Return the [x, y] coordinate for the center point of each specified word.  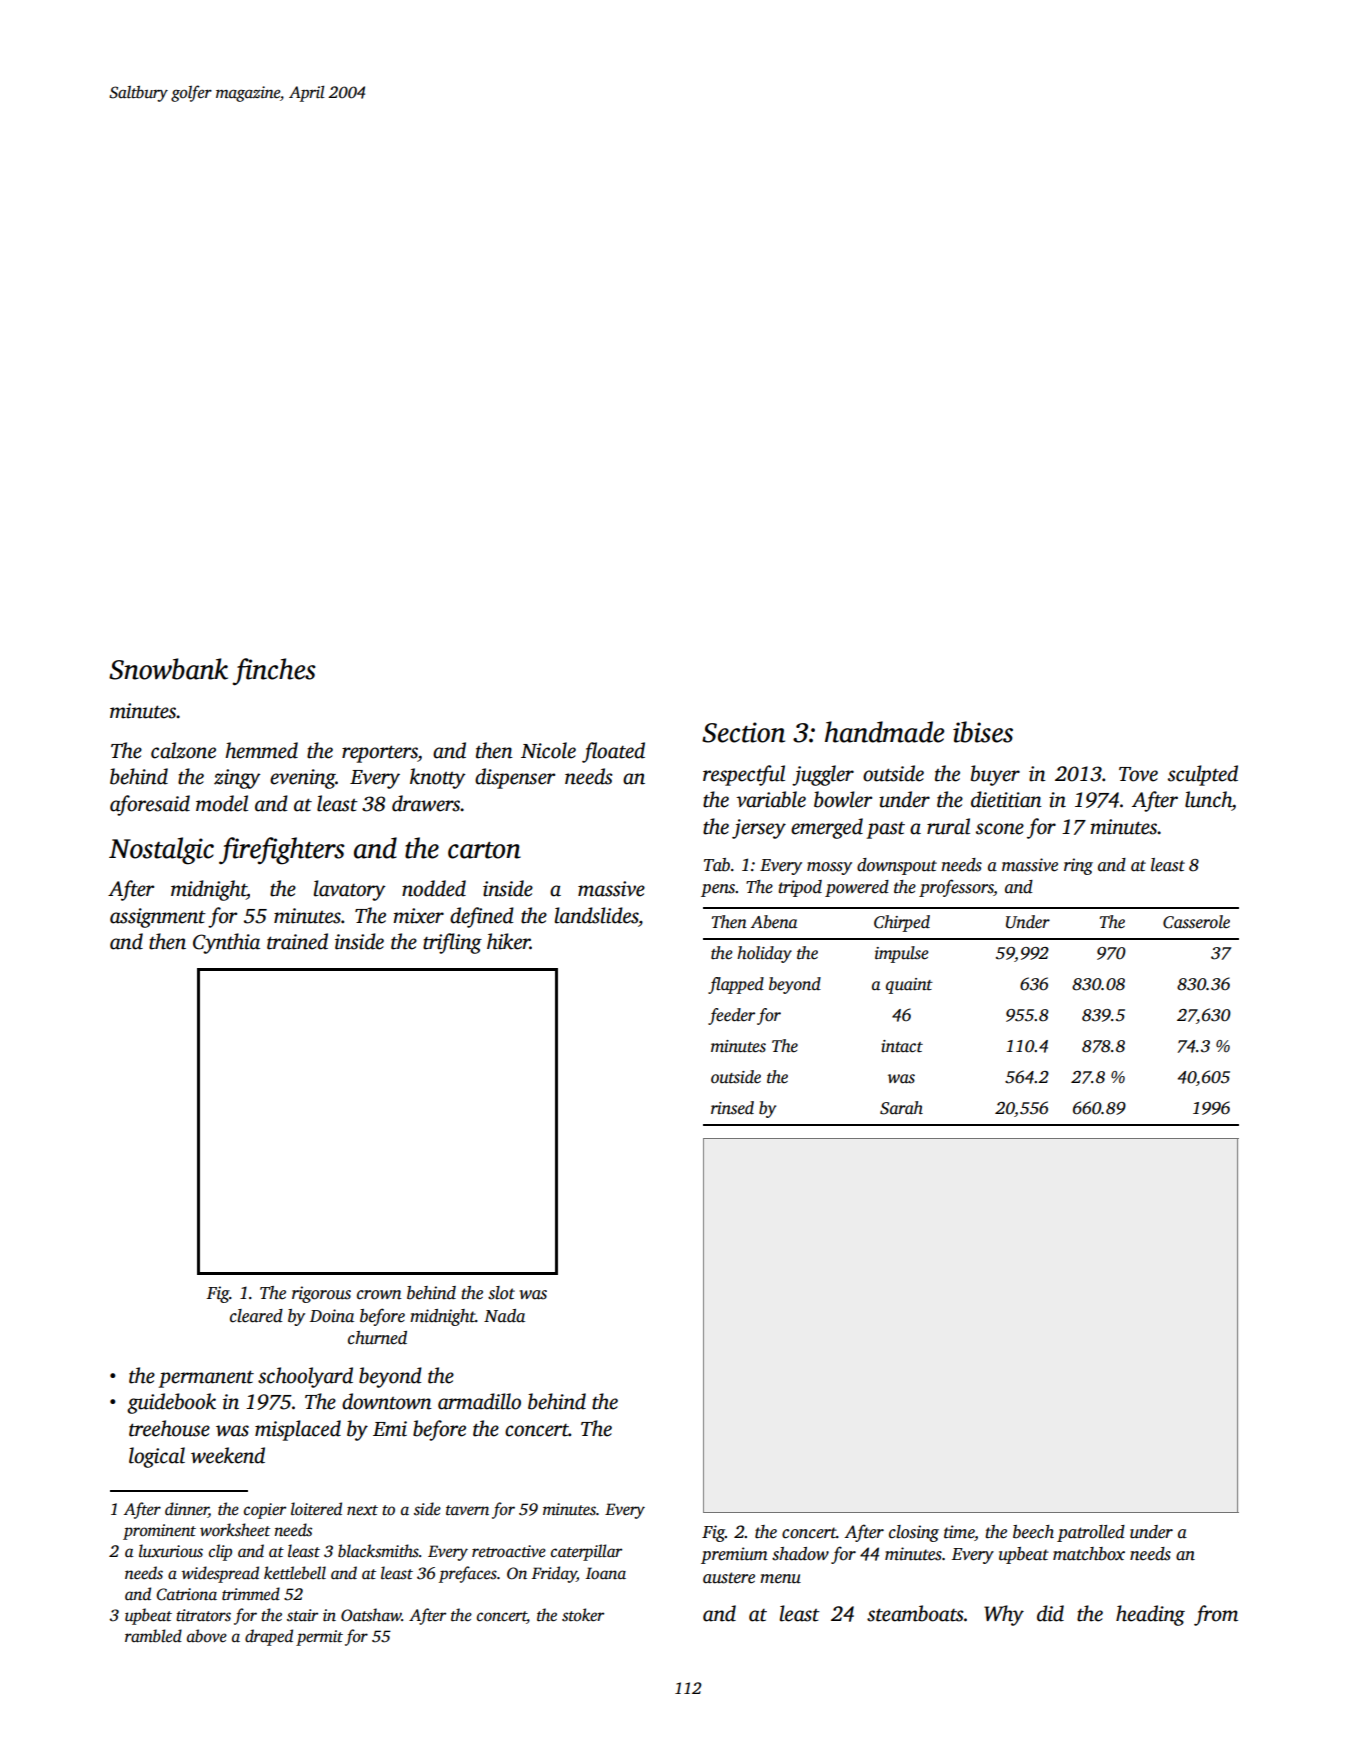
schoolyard [305, 1377]
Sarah [901, 1108]
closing [914, 1533]
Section [743, 732]
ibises [983, 732]
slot [501, 1293]
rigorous [321, 1294]
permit [319, 1638]
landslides [596, 915]
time [959, 1532]
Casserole [1196, 922]
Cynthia [226, 943]
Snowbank [168, 669]
